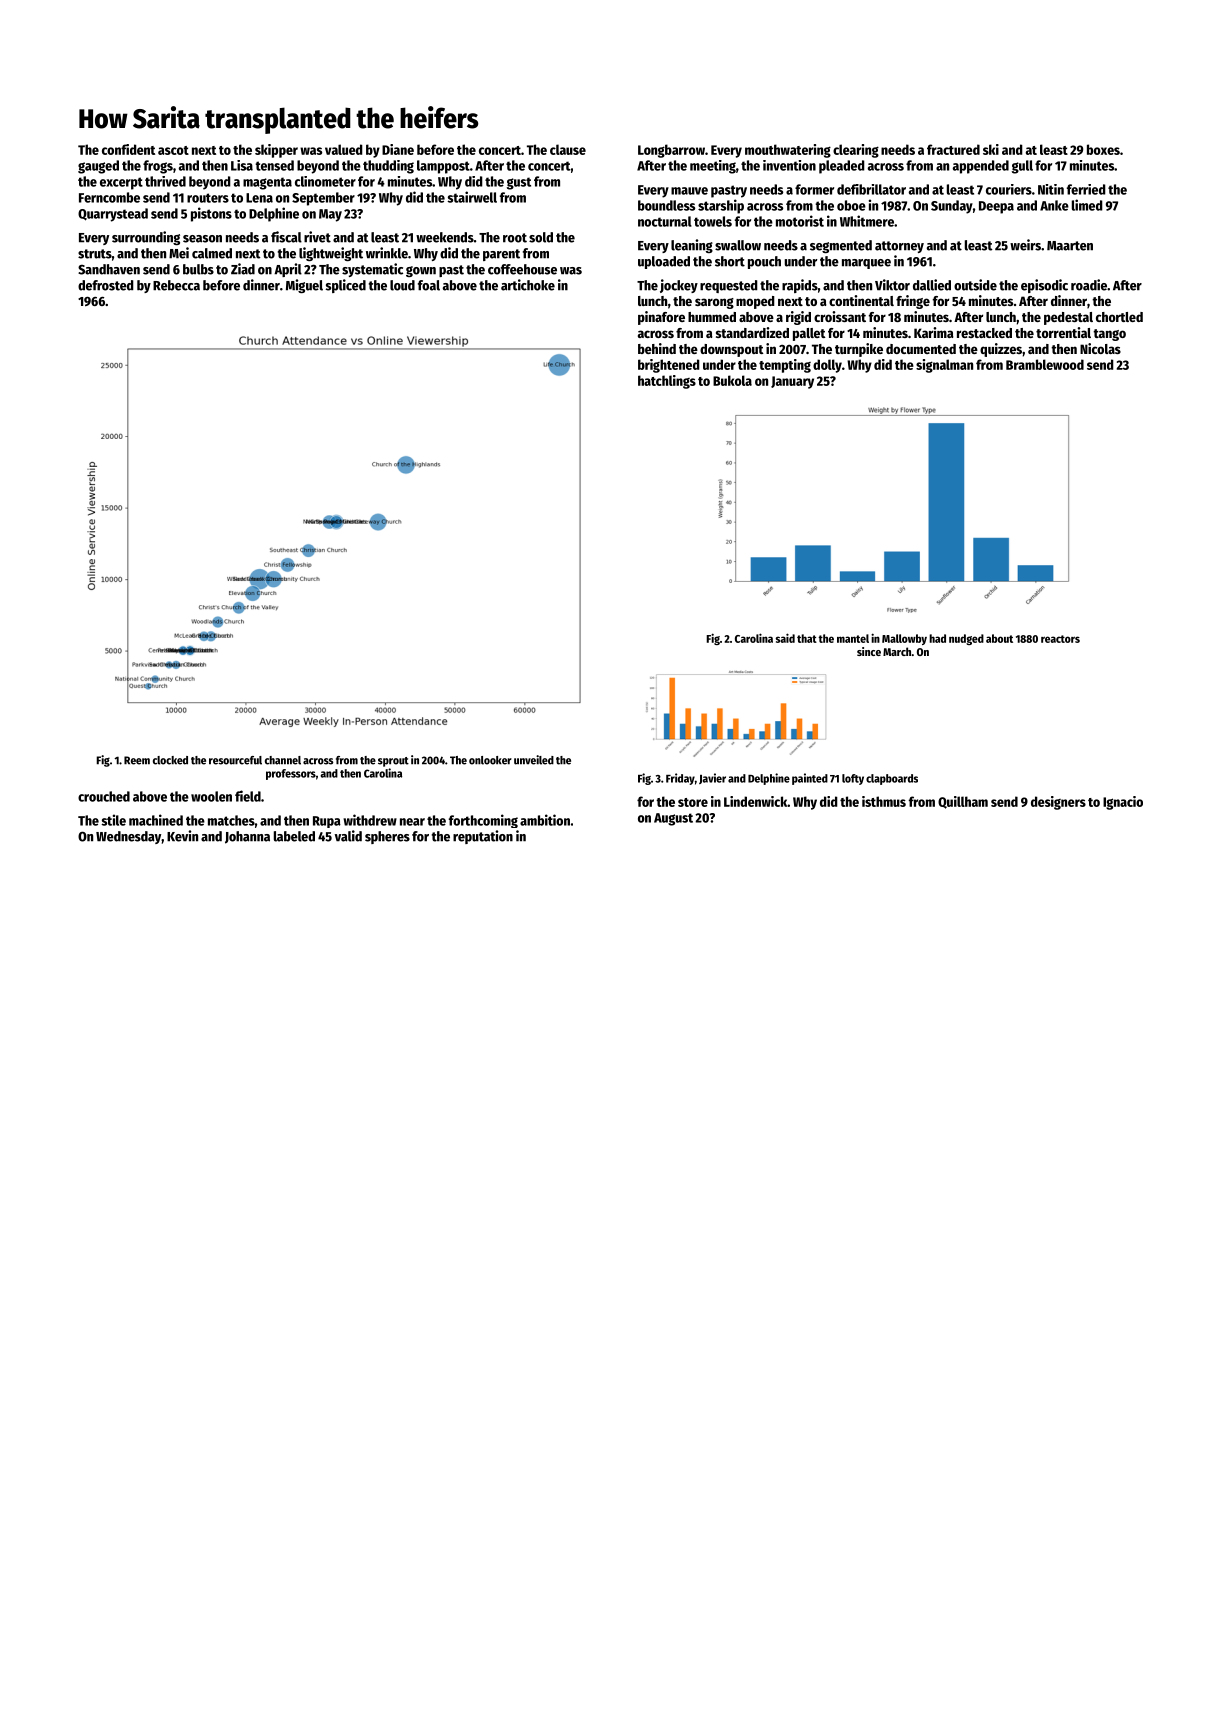 This screenshot has height=1735, width=1227. I want to click on boxes, so click(1103, 149).
